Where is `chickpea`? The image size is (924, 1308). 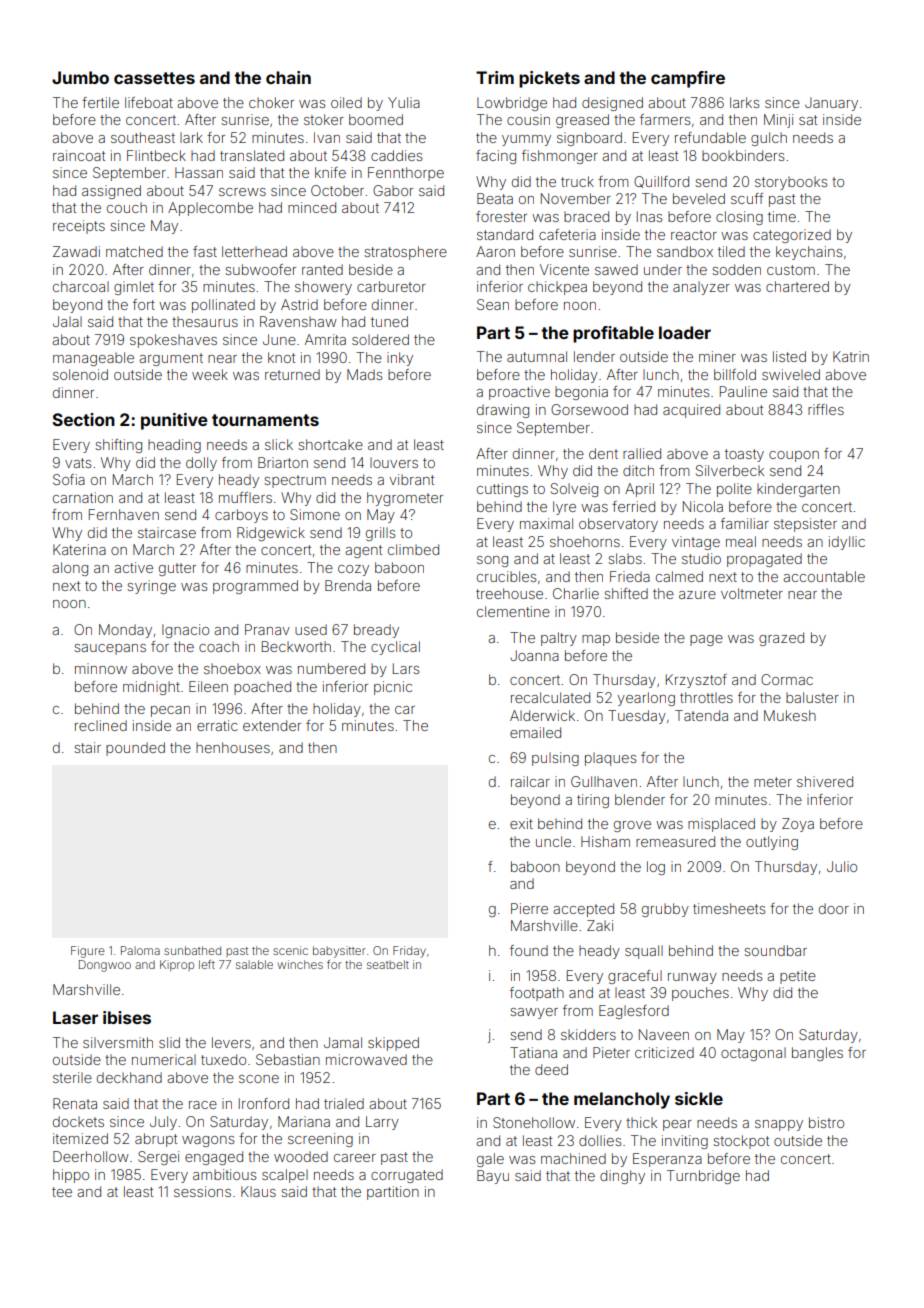
chickpea is located at coordinates (557, 288).
